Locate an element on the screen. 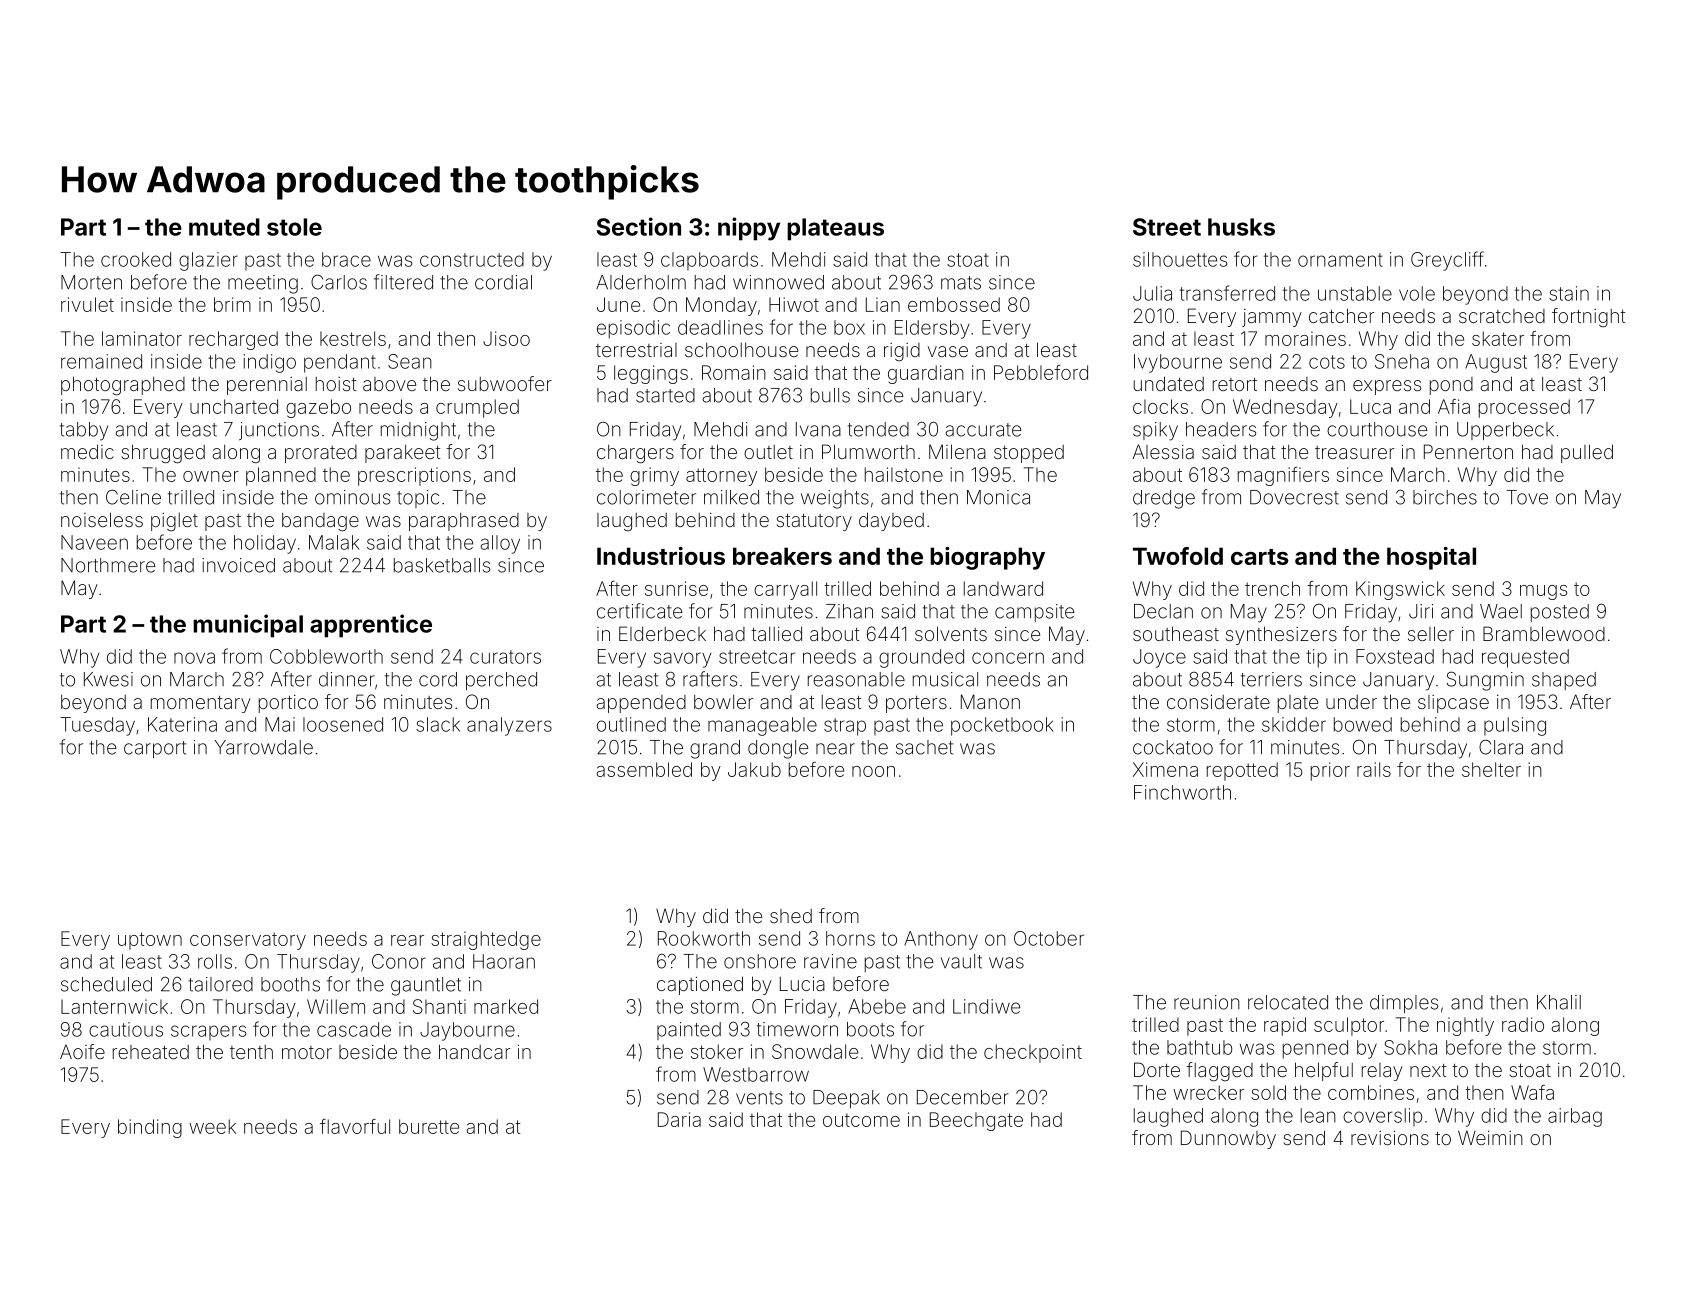 This screenshot has width=1686, height=1303. transferred is located at coordinates (1227, 293).
